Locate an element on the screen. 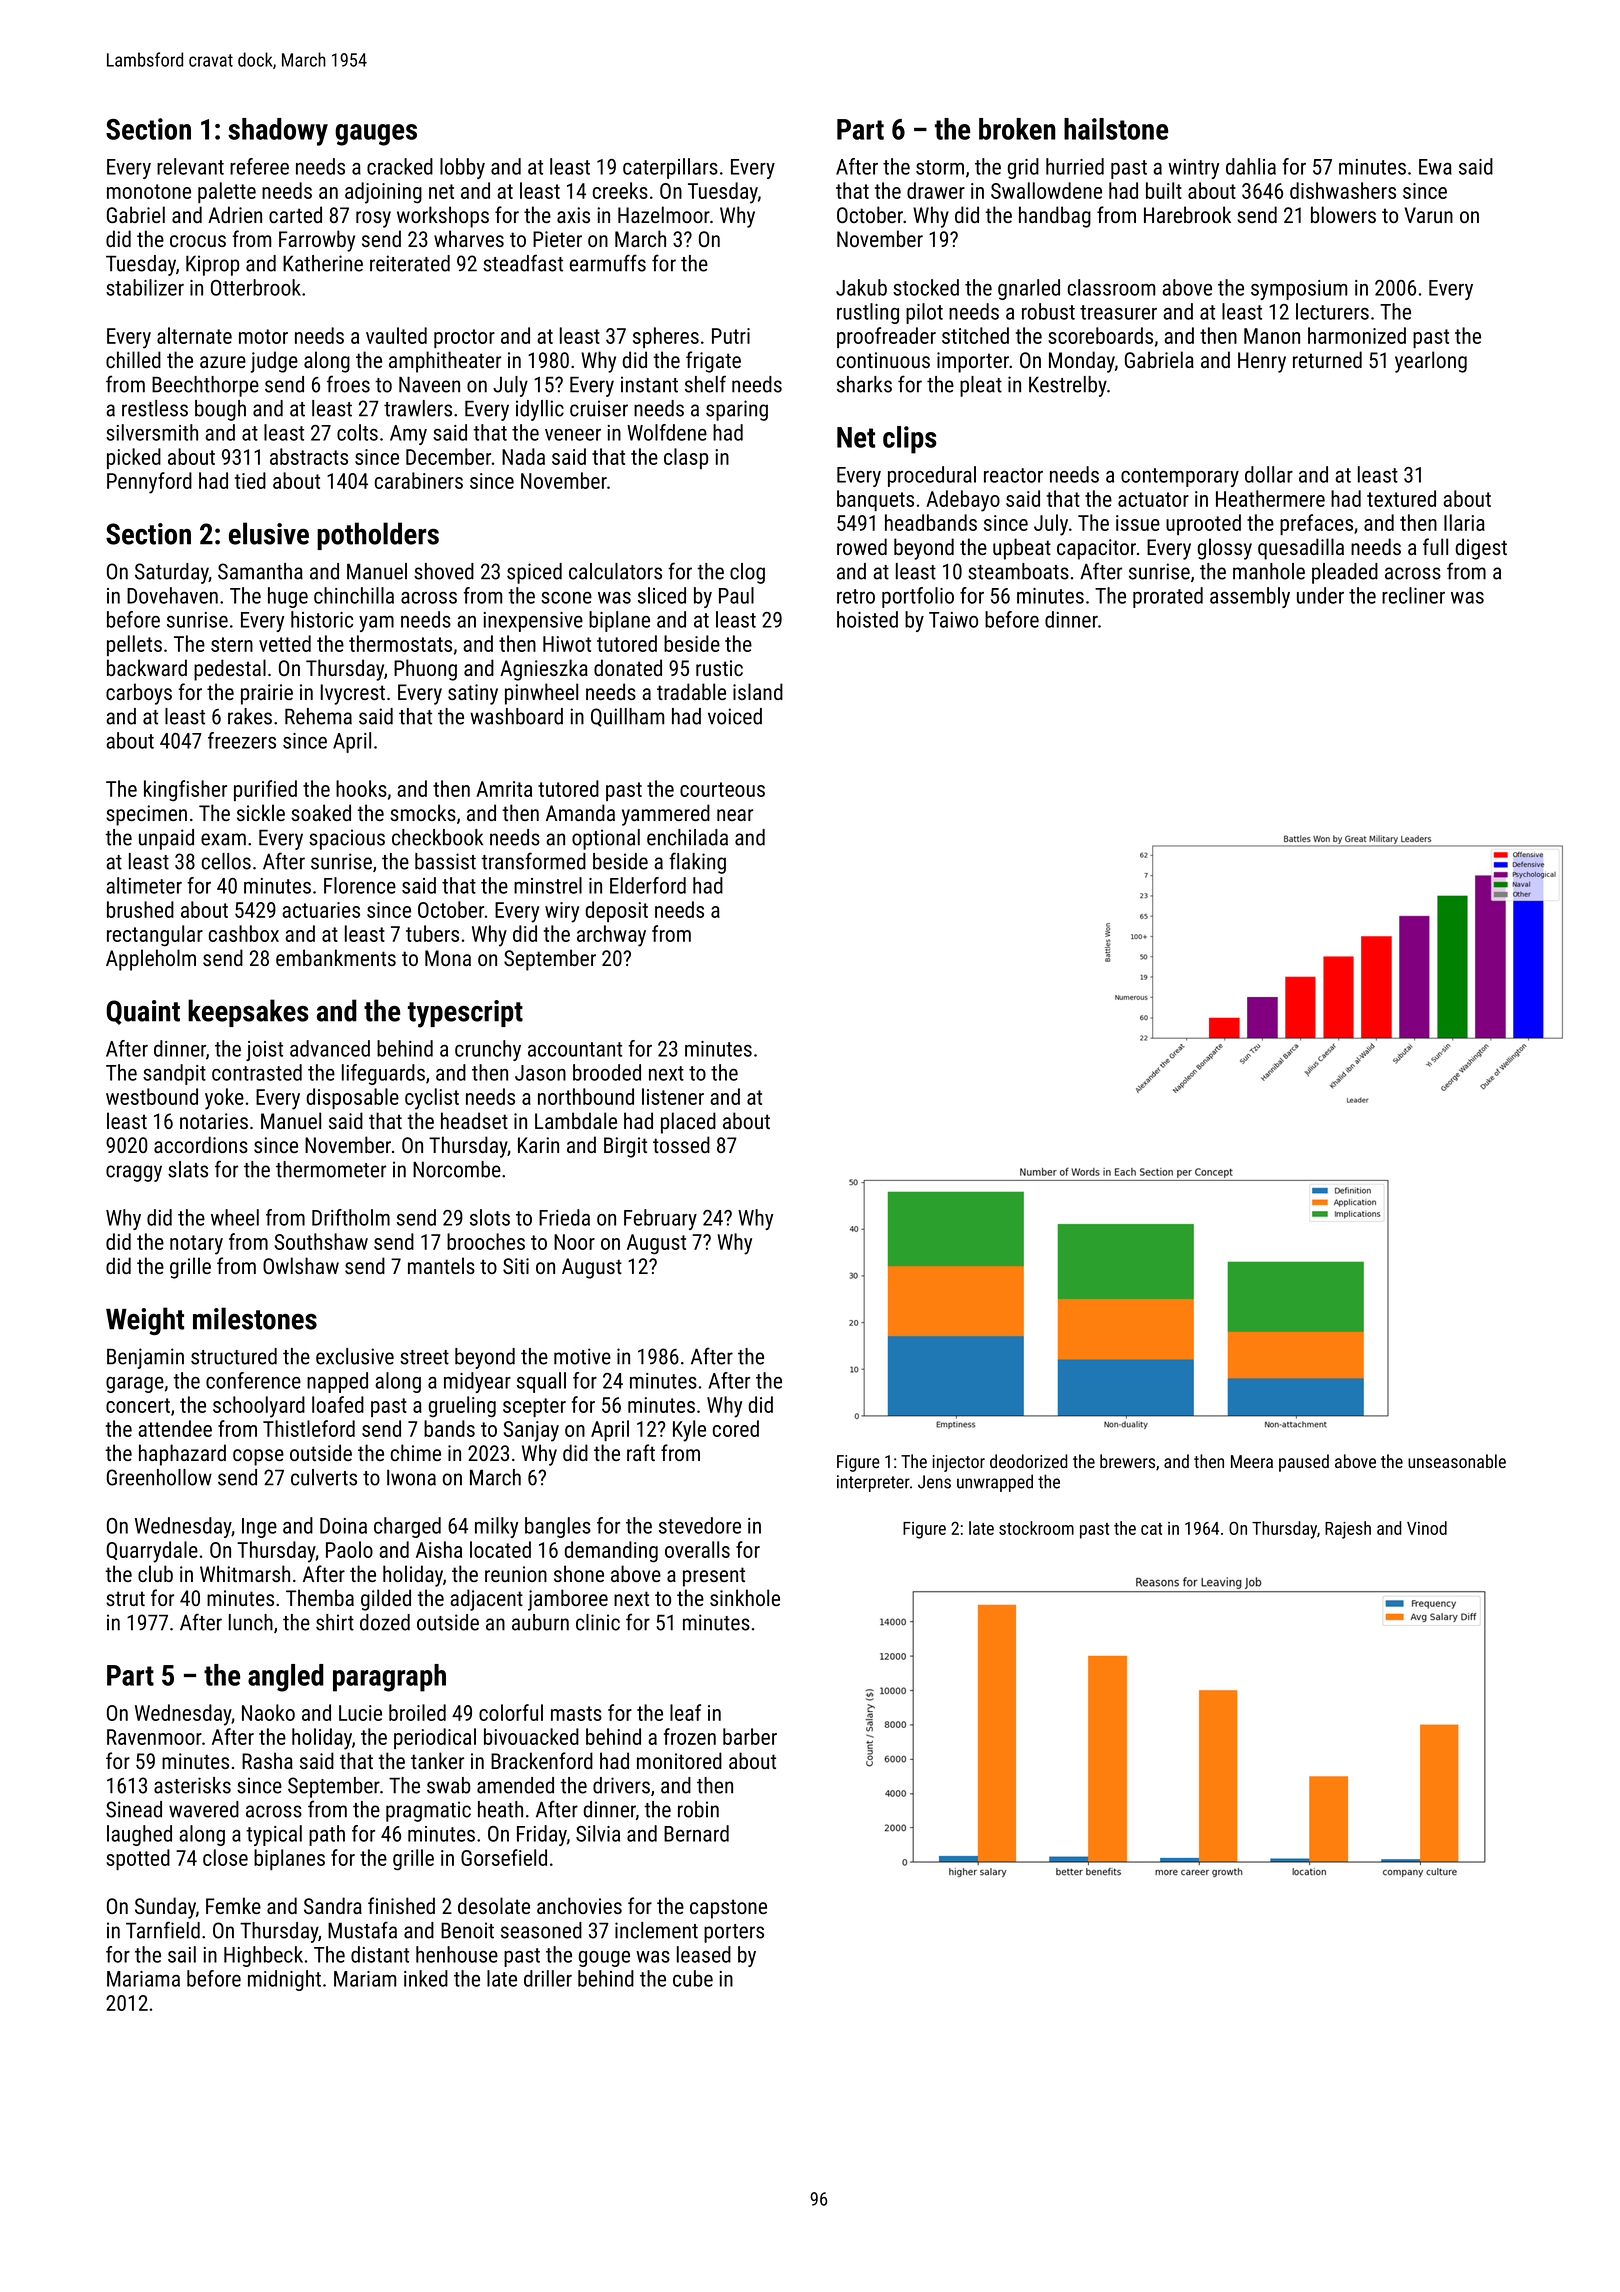 Image resolution: width=1620 pixels, height=2292 pixels. porters is located at coordinates (734, 1933).
